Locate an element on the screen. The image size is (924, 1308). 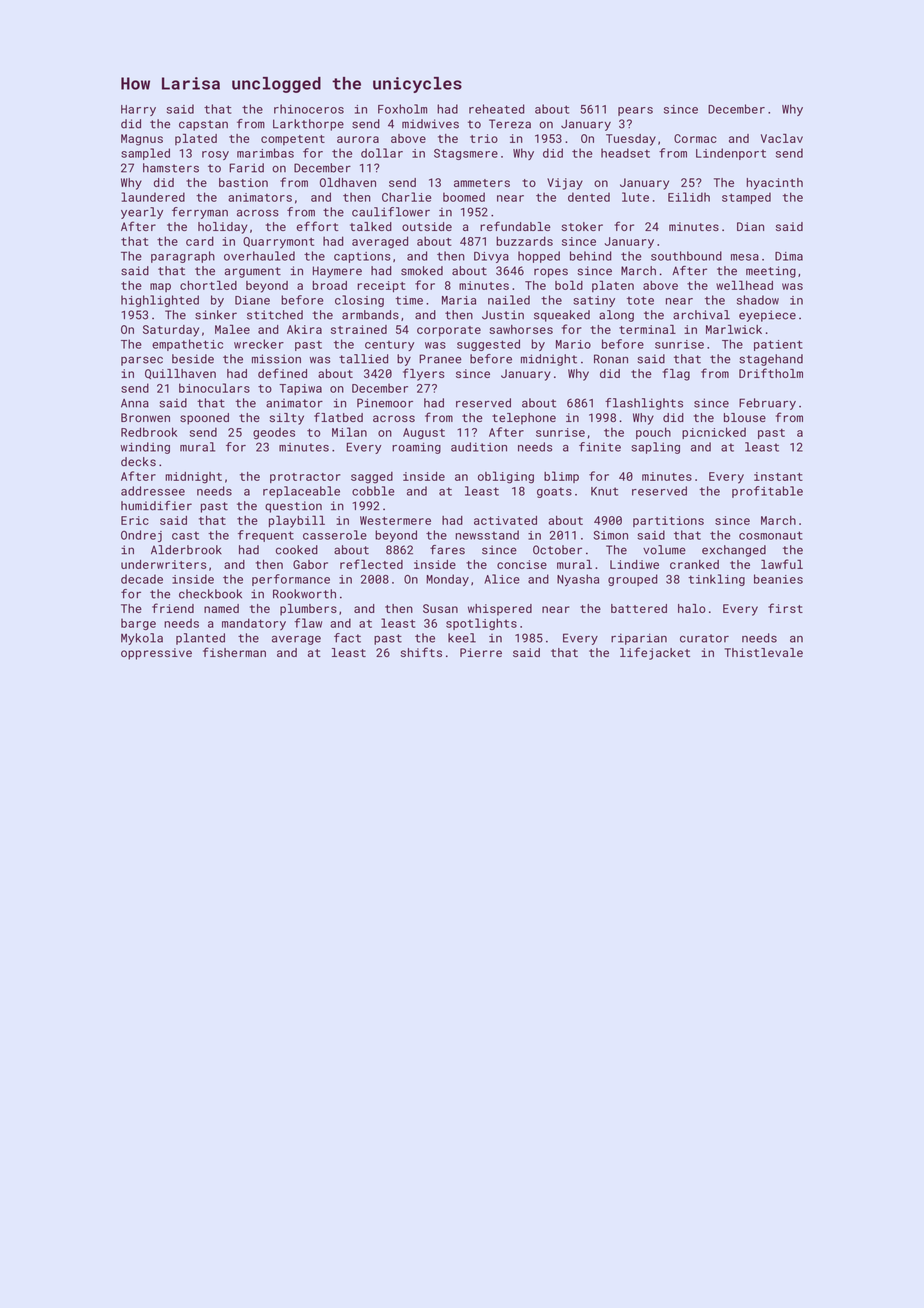
eyepiece is located at coordinates (767, 316).
